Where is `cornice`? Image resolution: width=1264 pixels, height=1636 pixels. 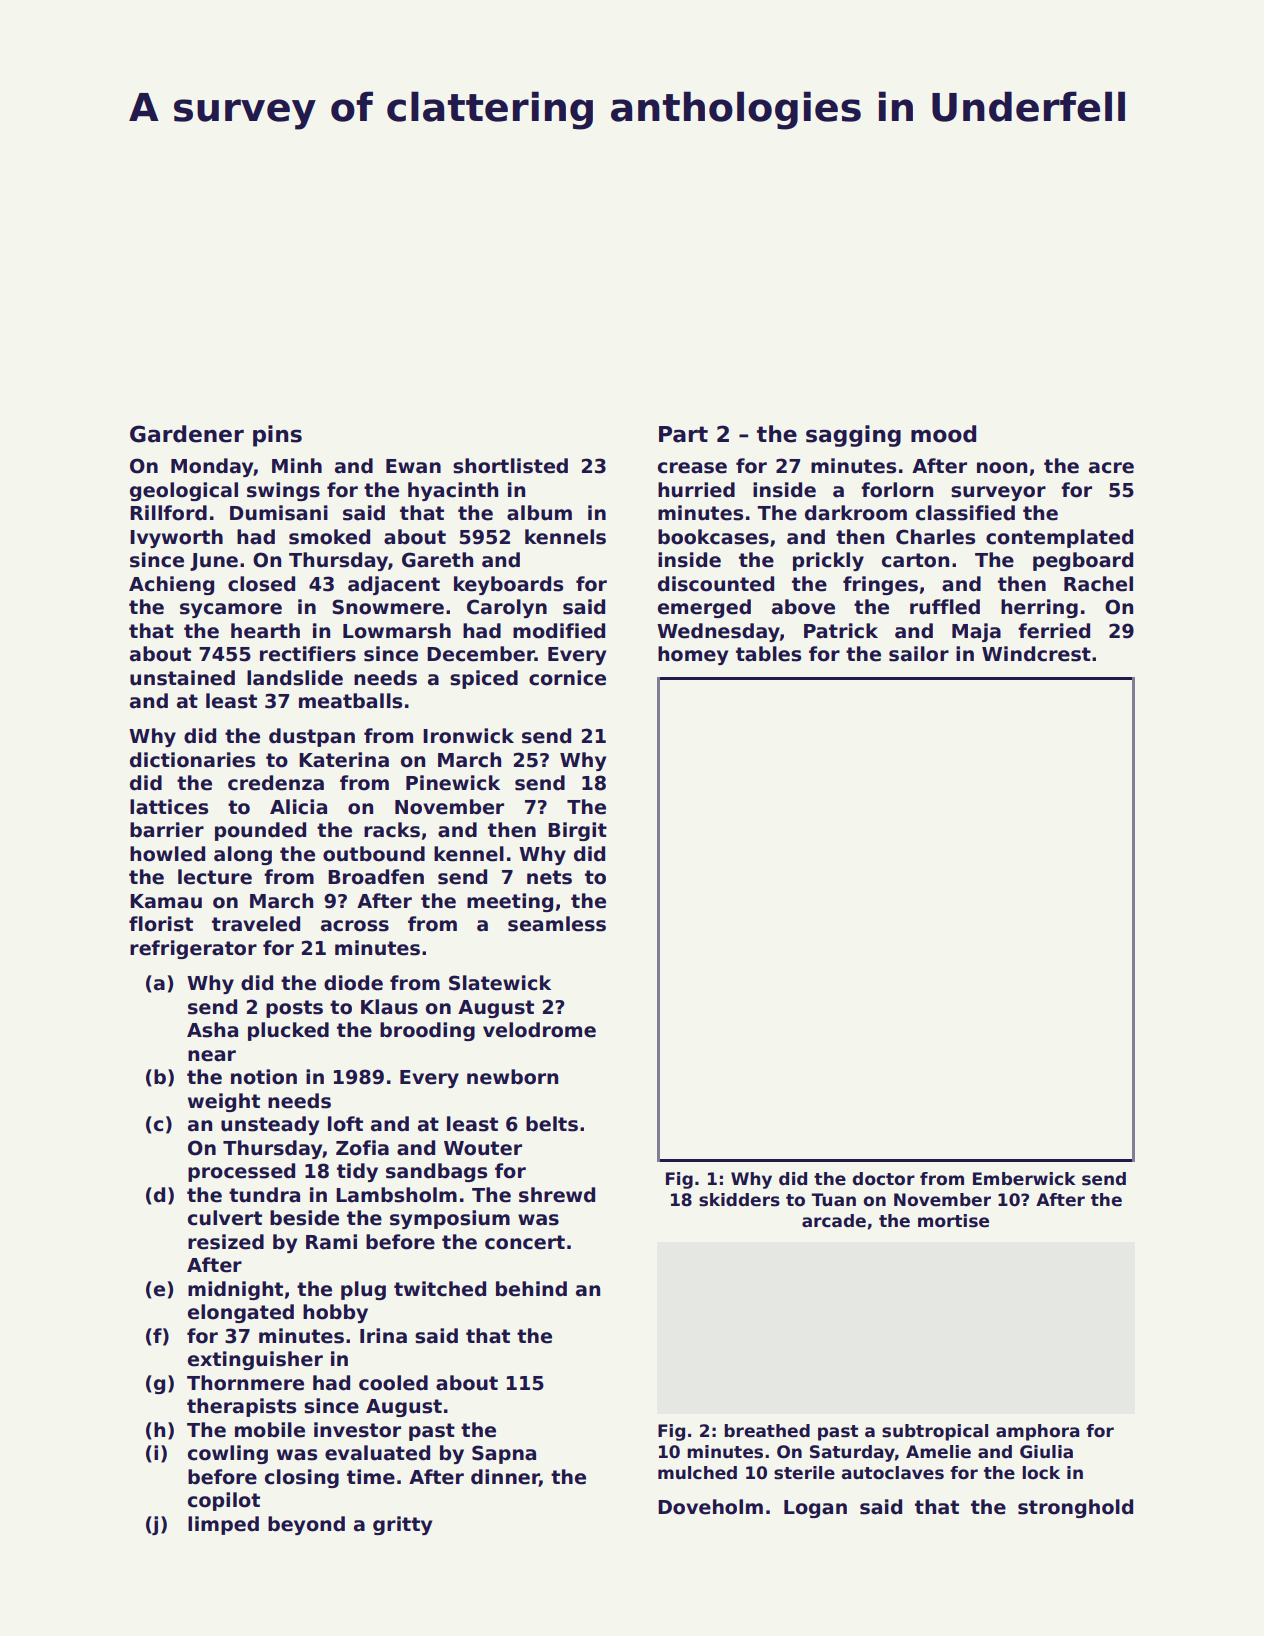 cornice is located at coordinates (567, 678).
